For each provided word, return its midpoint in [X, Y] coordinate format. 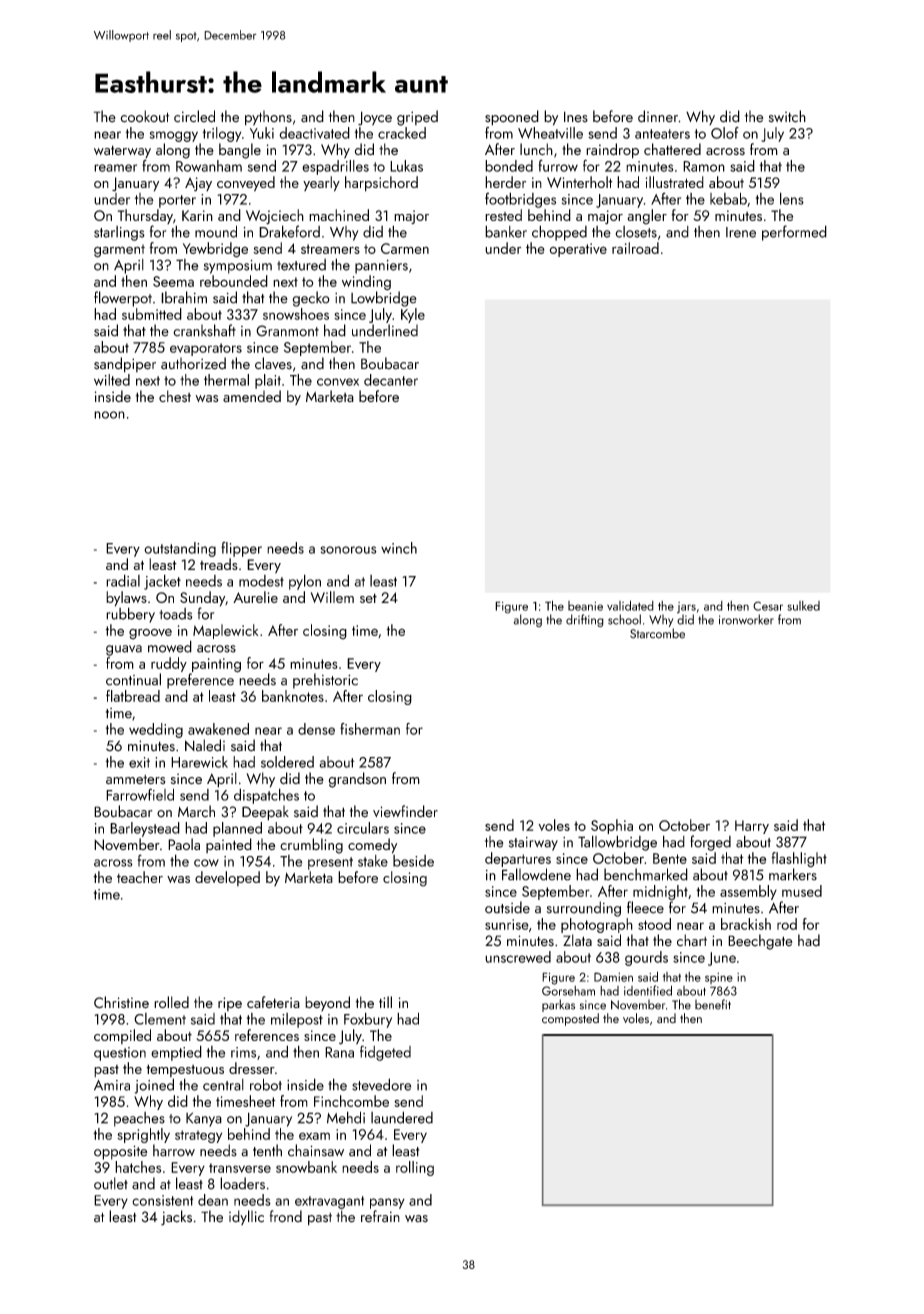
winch [399, 548]
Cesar [768, 606]
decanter [391, 380]
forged [710, 843]
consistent [162, 1200]
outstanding [180, 549]
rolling [415, 1168]
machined [339, 215]
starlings [119, 233]
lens [792, 198]
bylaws [126, 599]
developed [227, 878]
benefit [713, 1004]
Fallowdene [536, 874]
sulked [803, 606]
